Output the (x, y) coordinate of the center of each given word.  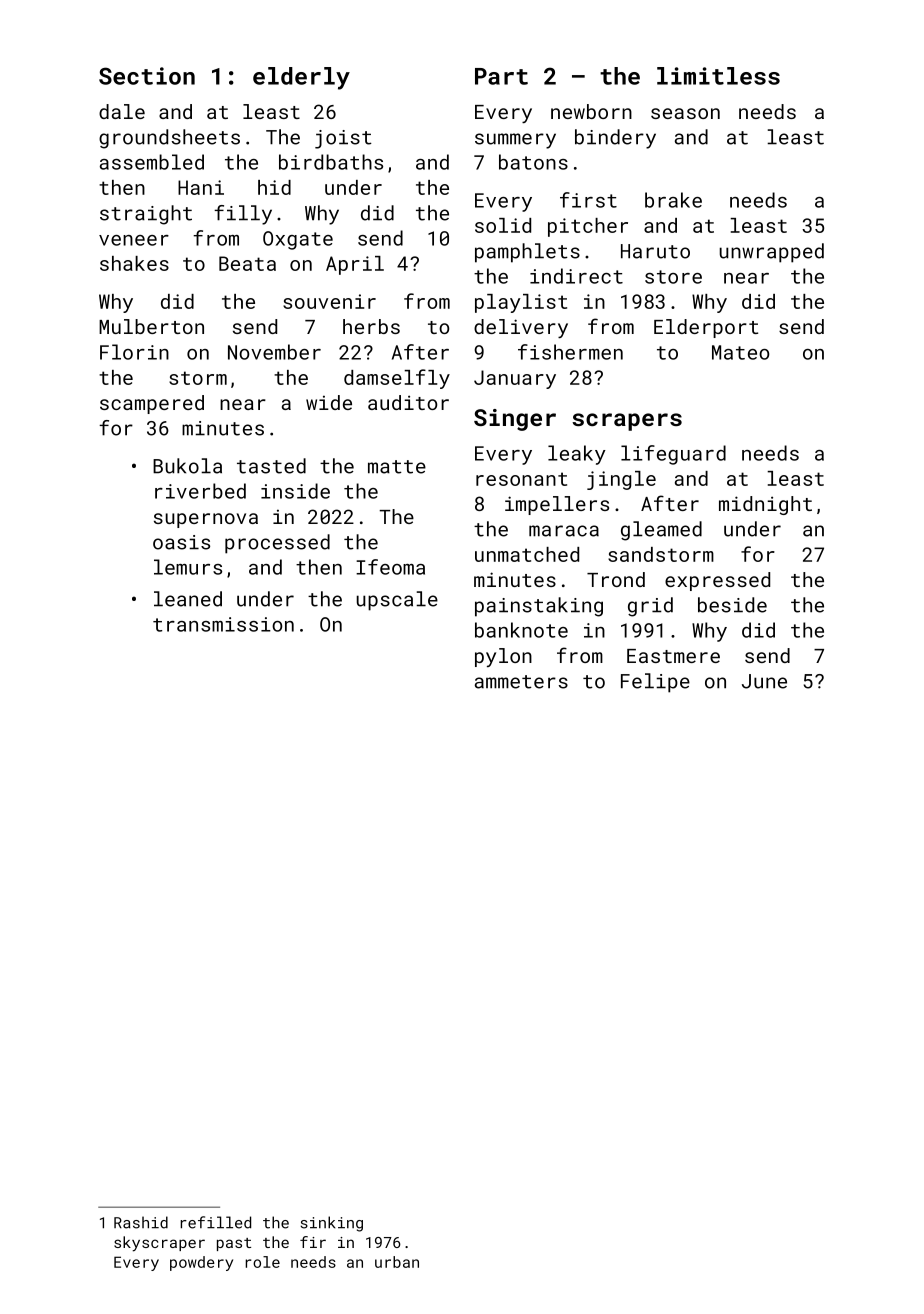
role (262, 1262)
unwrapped (771, 253)
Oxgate (298, 240)
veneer (134, 240)
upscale (397, 601)
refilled (215, 1222)
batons (533, 162)
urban (397, 1262)
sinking (331, 1224)
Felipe (655, 683)
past (234, 1244)
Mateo (740, 352)
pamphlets (527, 253)
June (764, 681)
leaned (188, 599)
